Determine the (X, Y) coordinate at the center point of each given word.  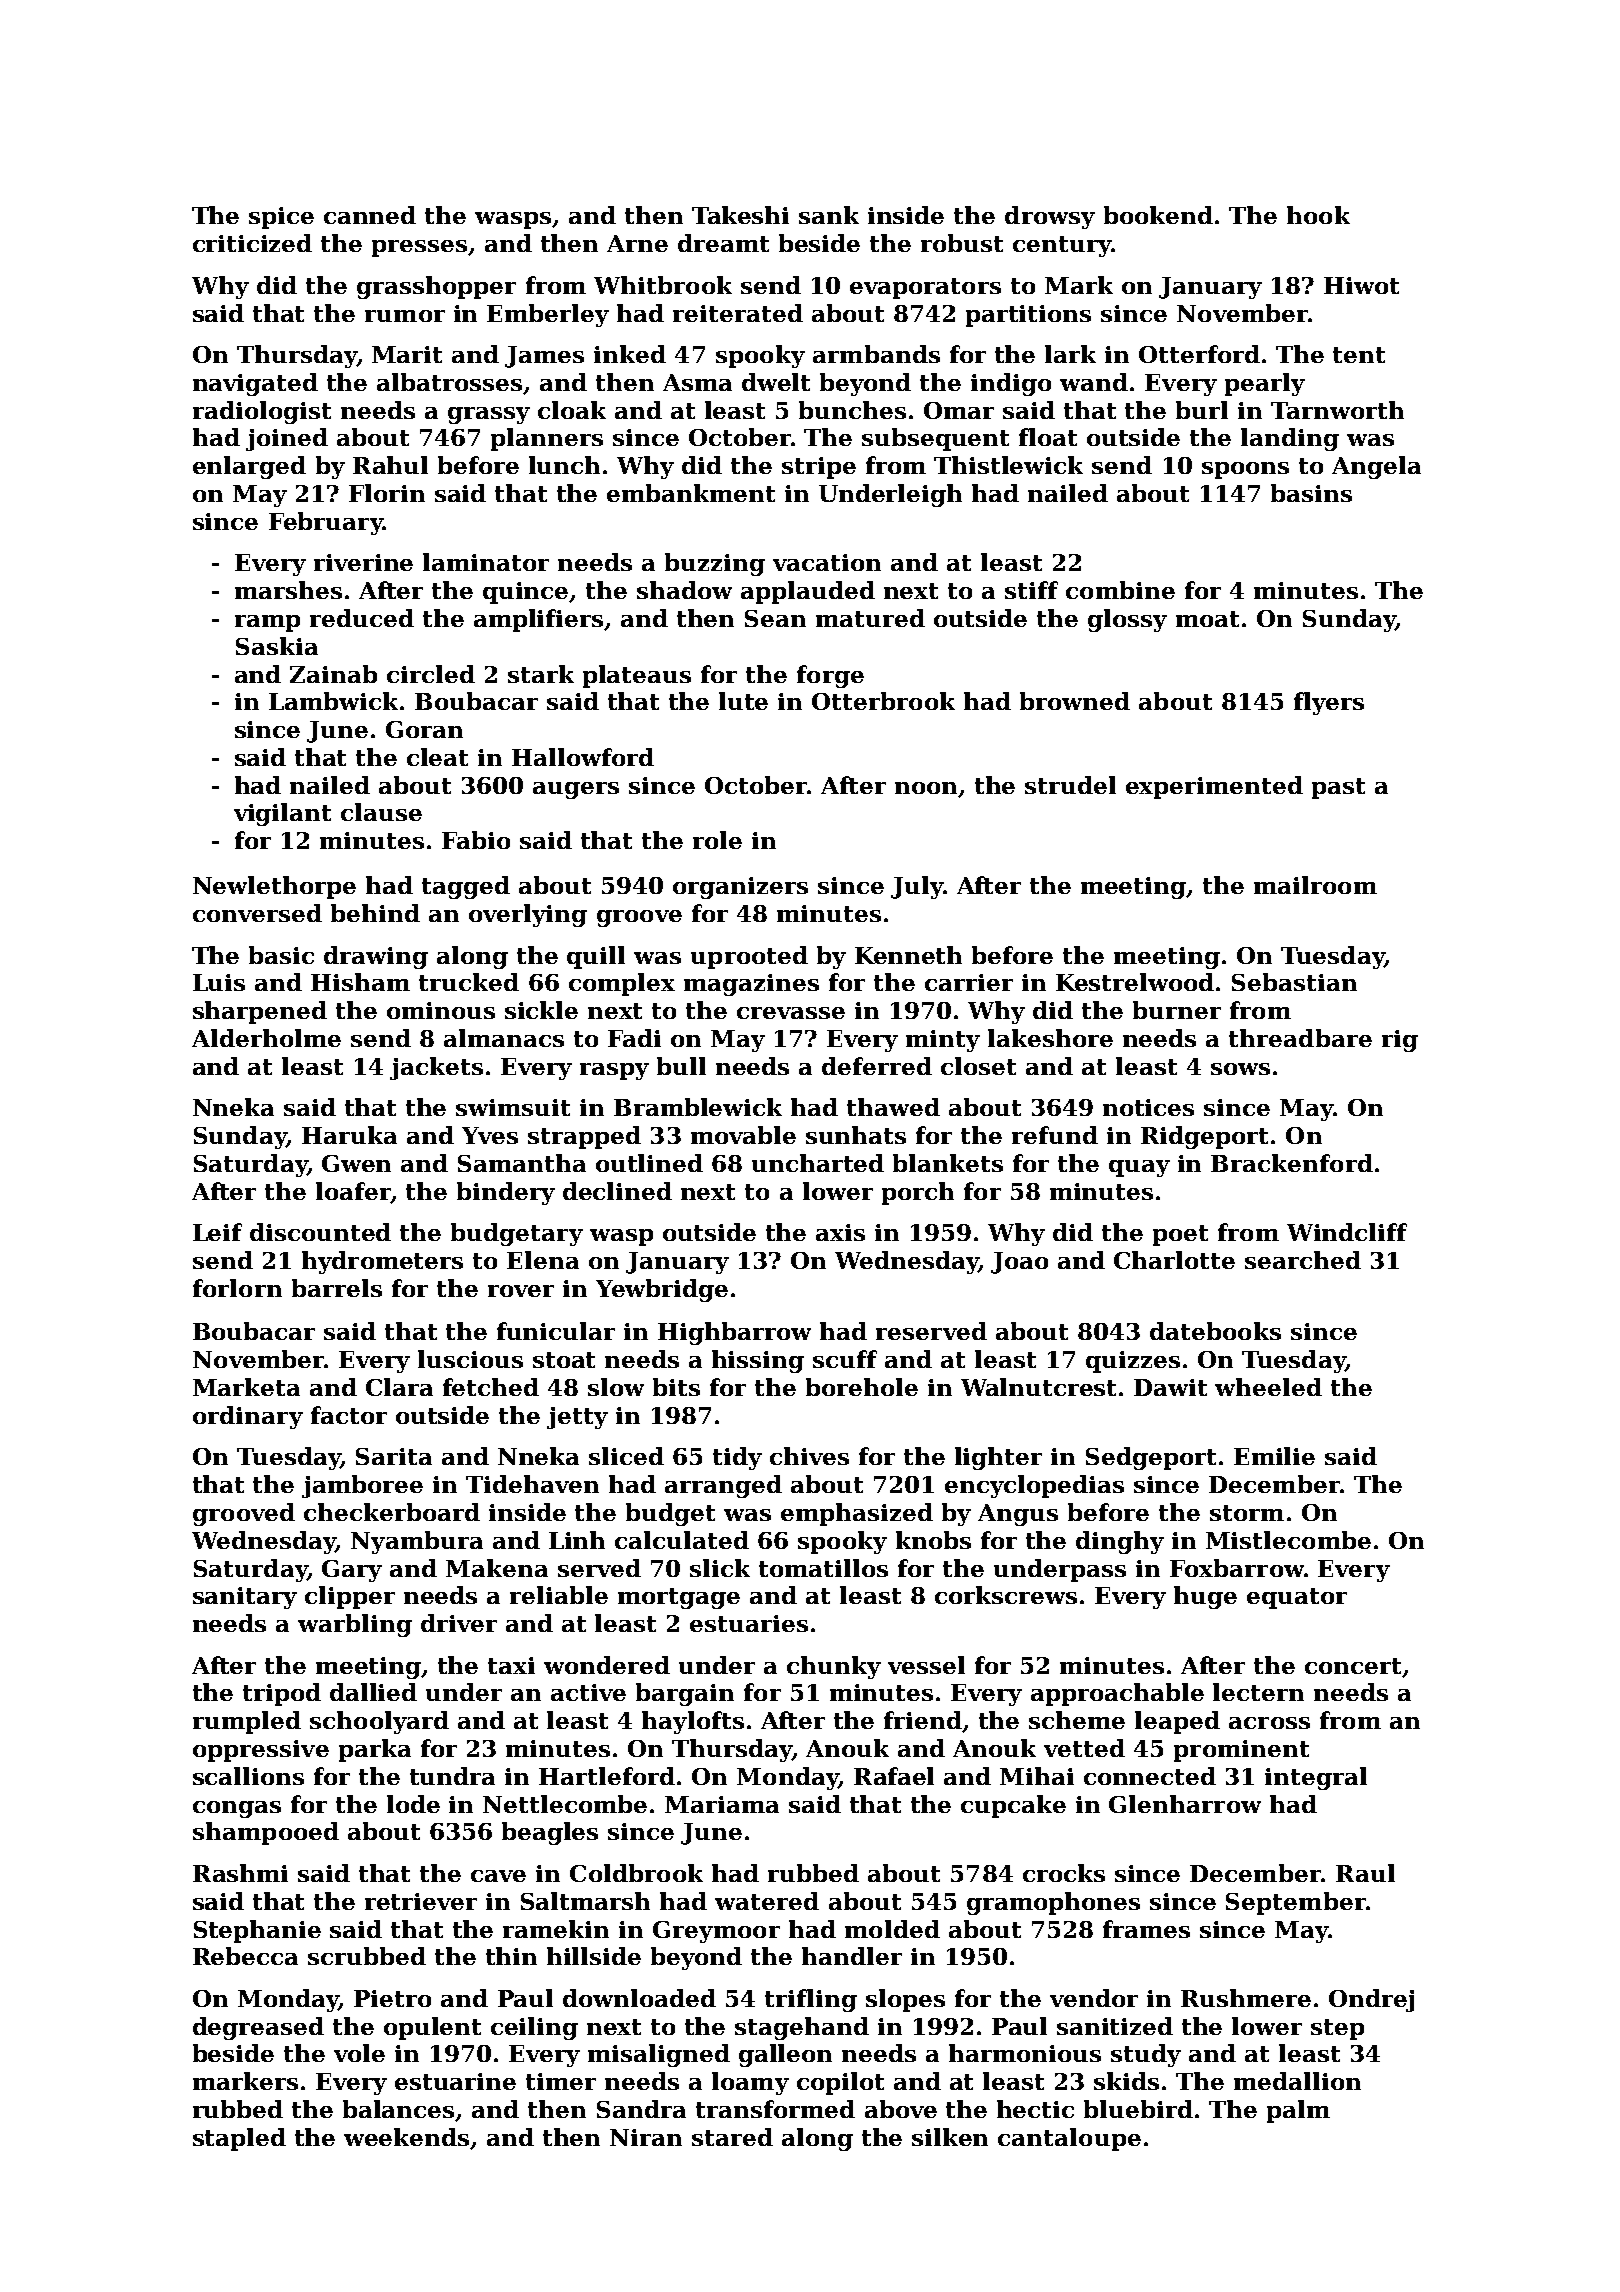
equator (1297, 1598)
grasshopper (436, 287)
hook (1318, 215)
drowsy (1050, 217)
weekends (407, 2138)
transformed (775, 2109)
